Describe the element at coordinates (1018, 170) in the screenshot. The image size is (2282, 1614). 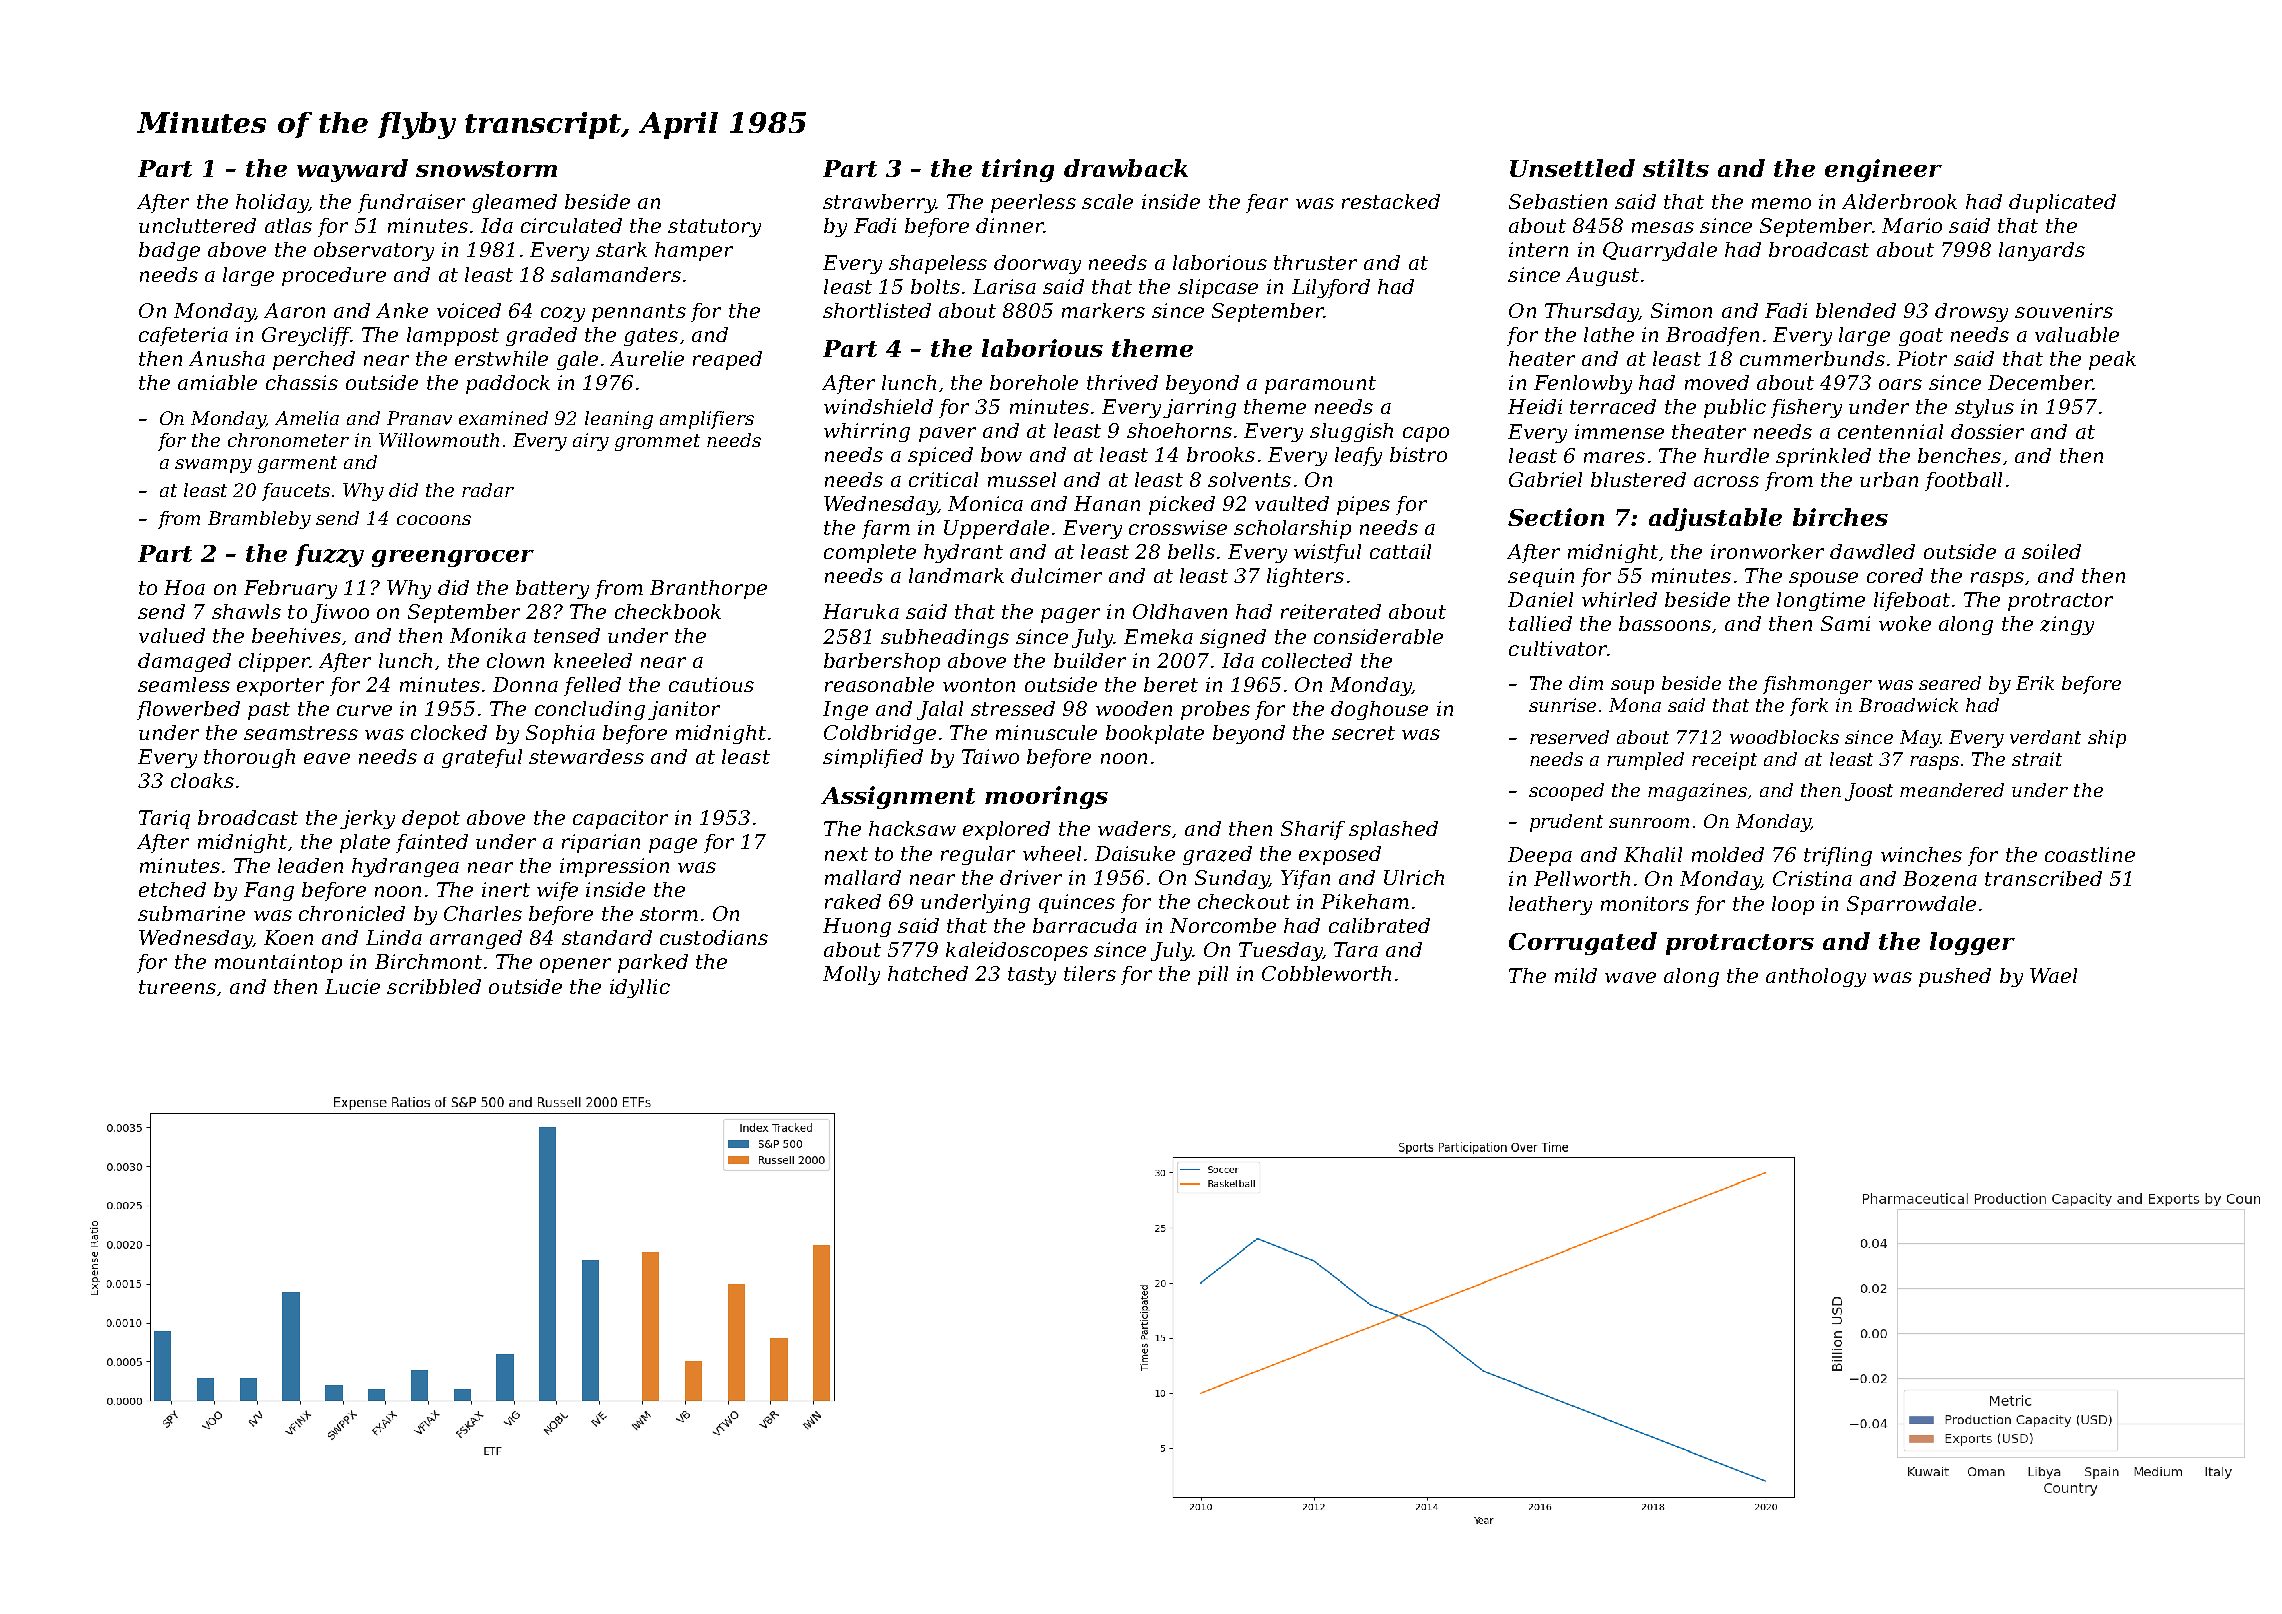
I see `tiring` at that location.
